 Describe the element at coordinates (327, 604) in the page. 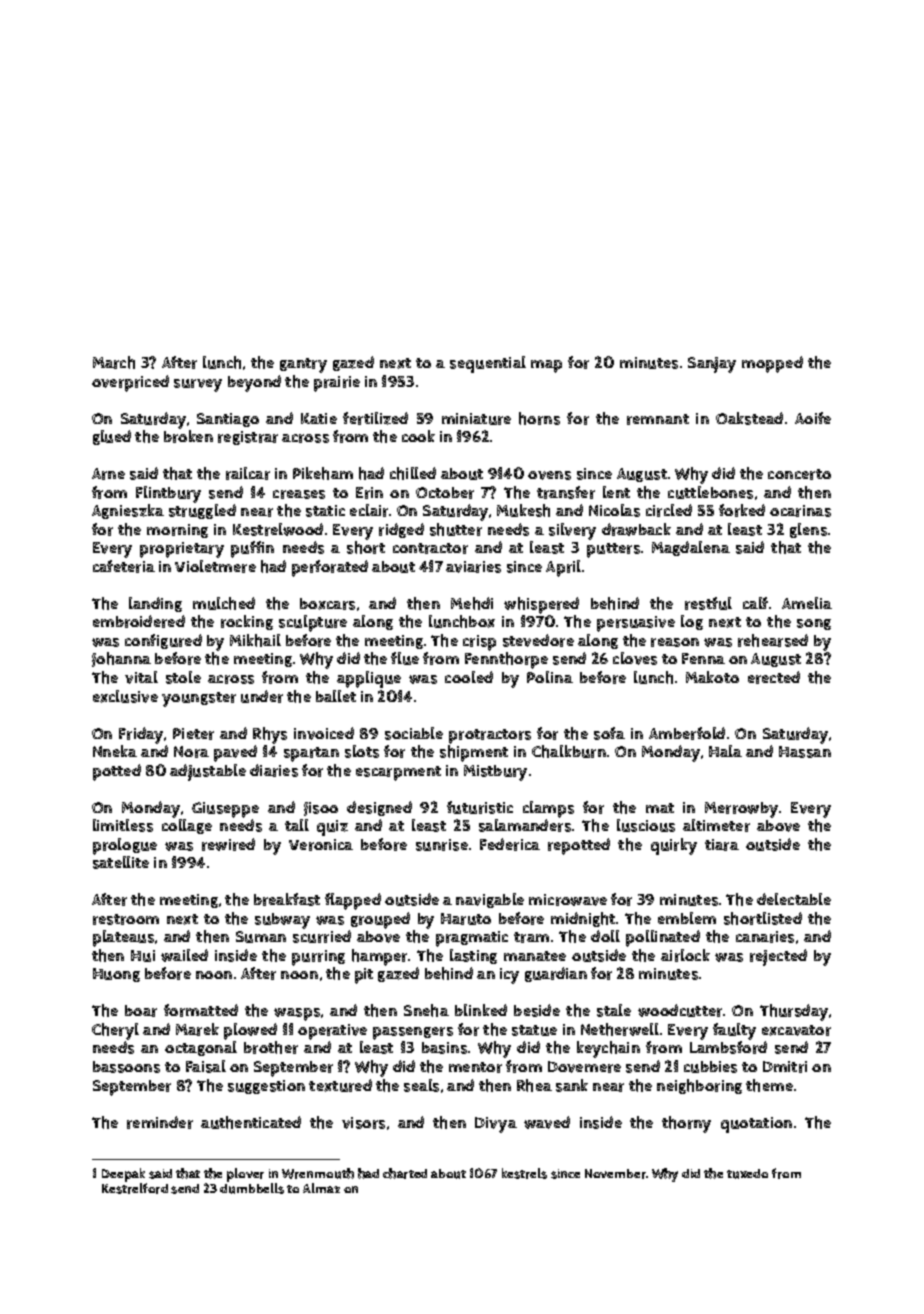

I see `boxcars` at that location.
